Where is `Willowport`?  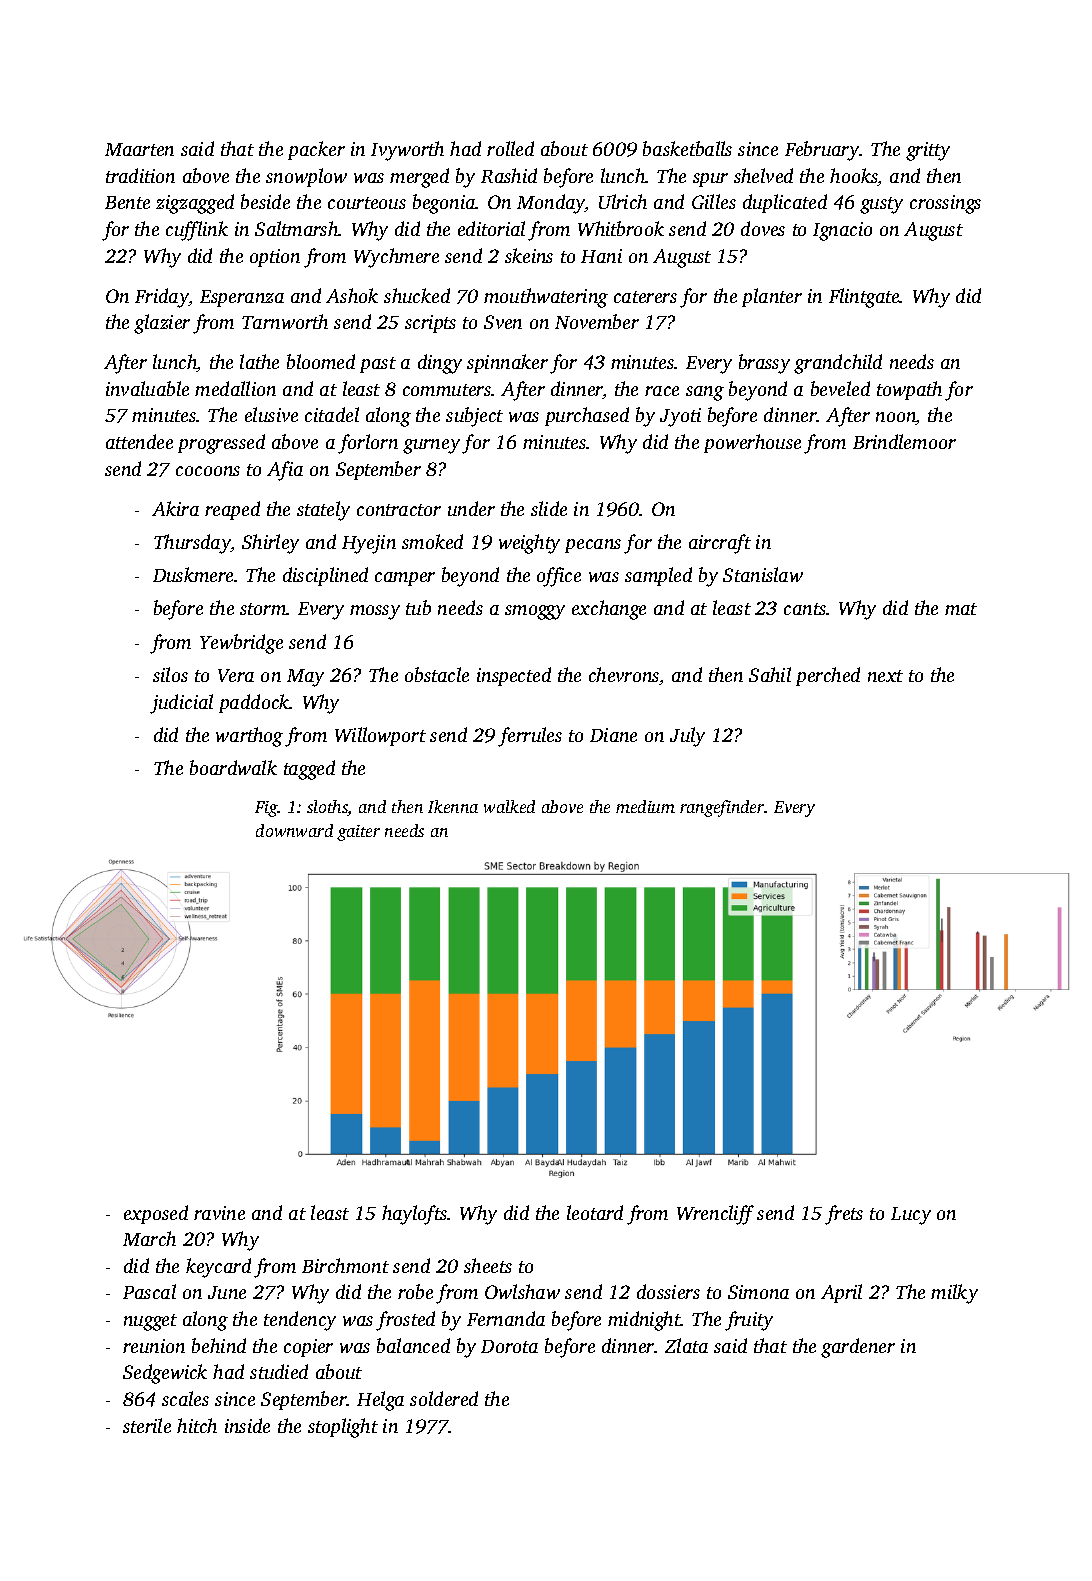
Willowport is located at coordinates (380, 736).
